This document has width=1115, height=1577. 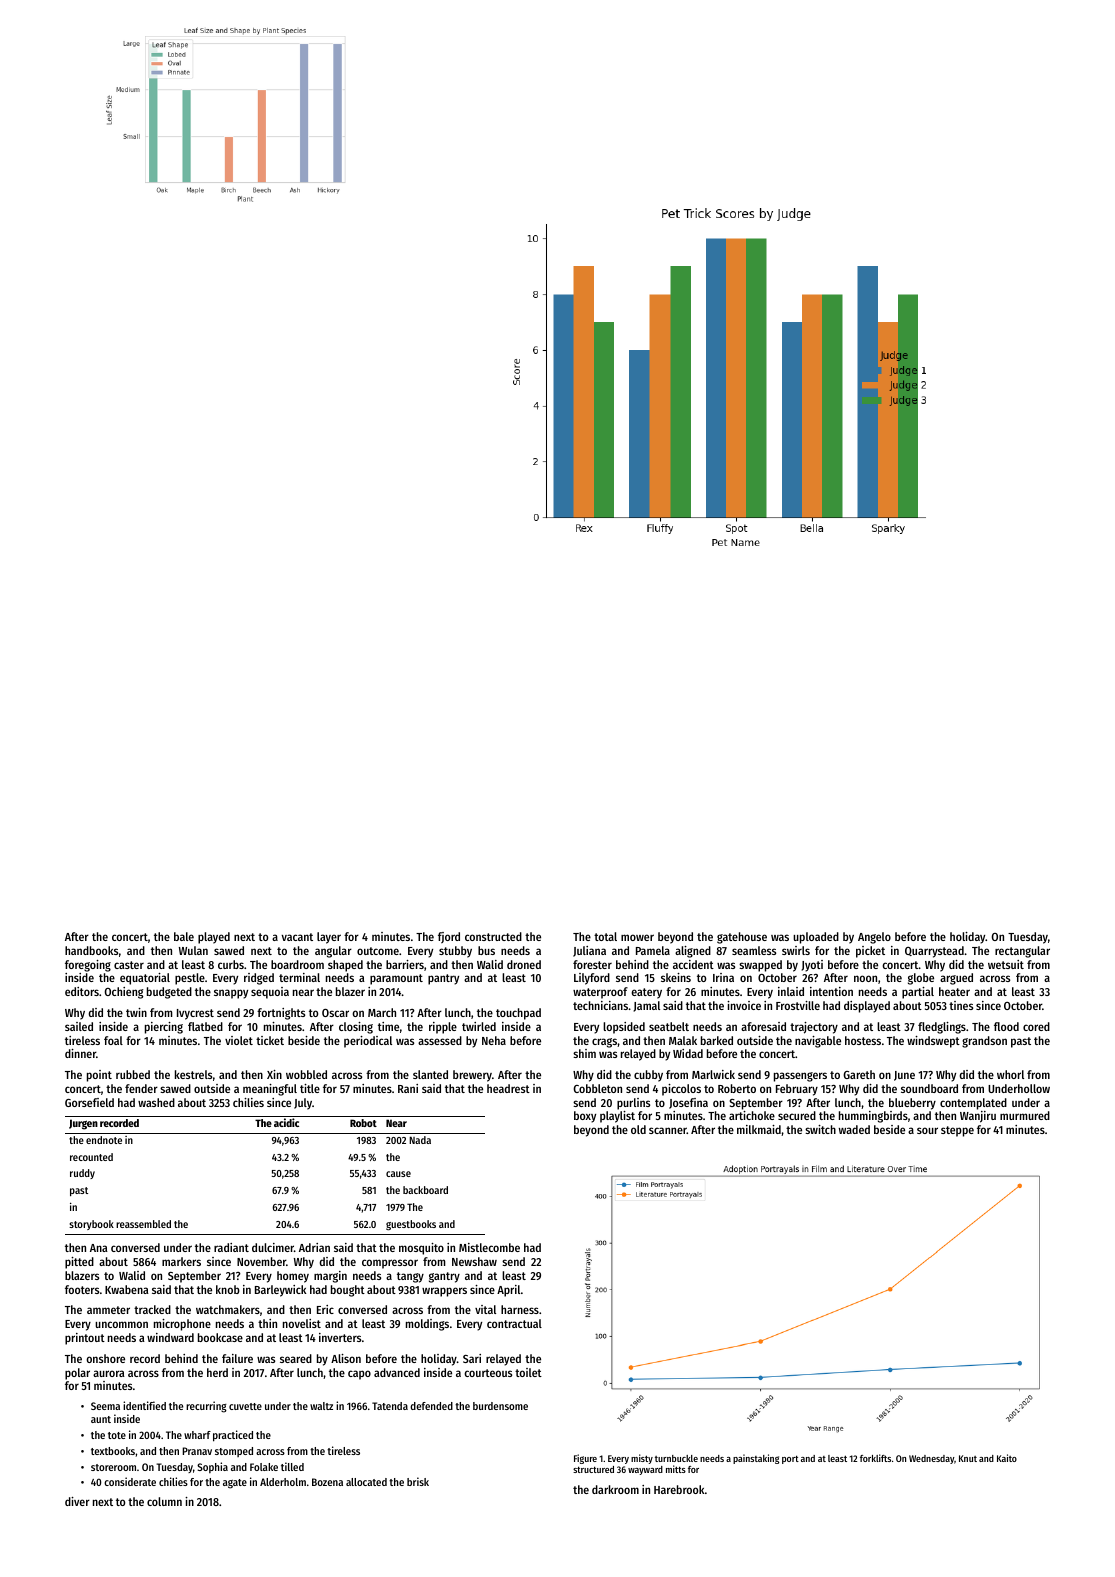 I want to click on diver, so click(x=77, y=1501).
